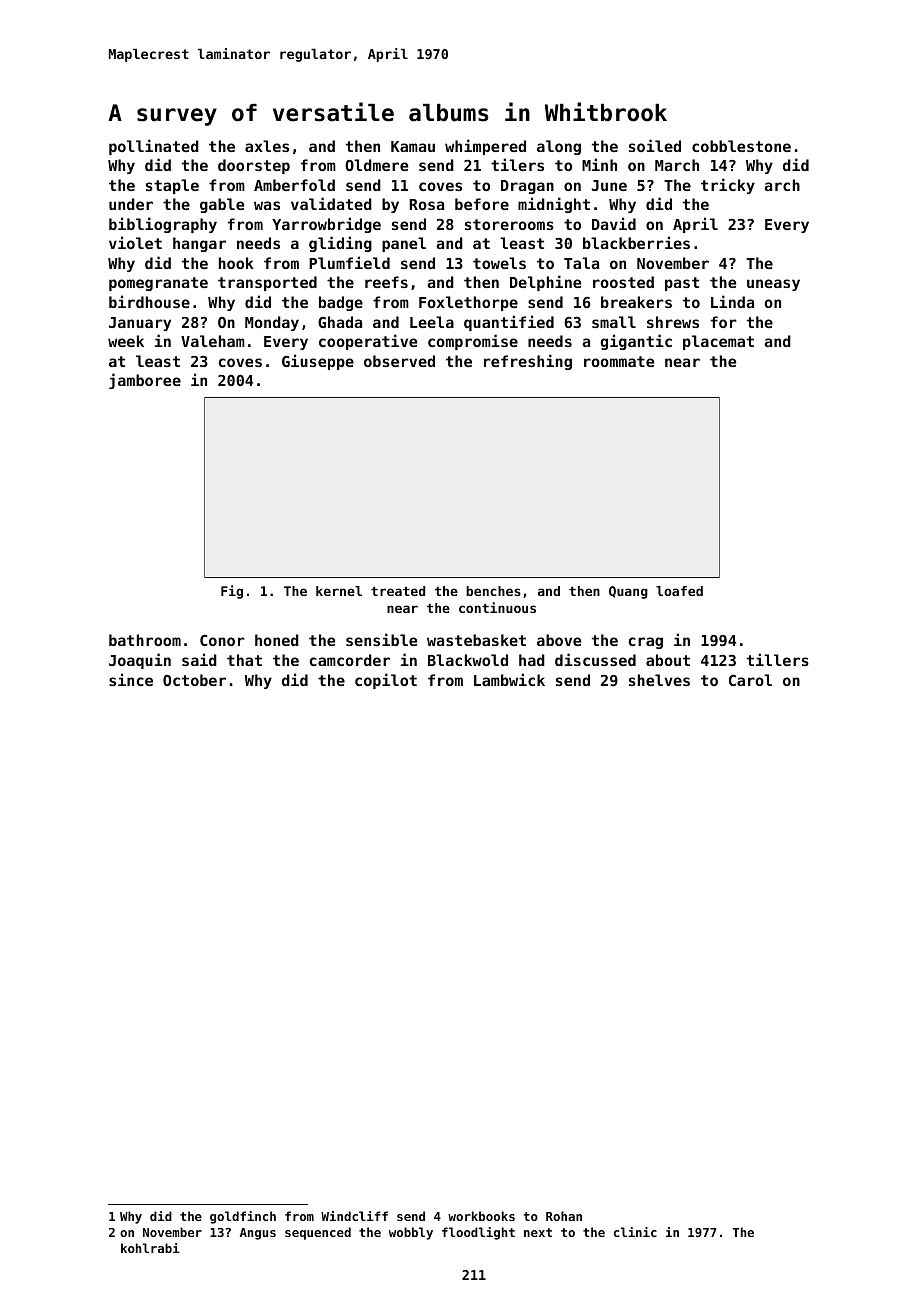  What do you see at coordinates (773, 285) in the screenshot?
I see `uneasy` at bounding box center [773, 285].
